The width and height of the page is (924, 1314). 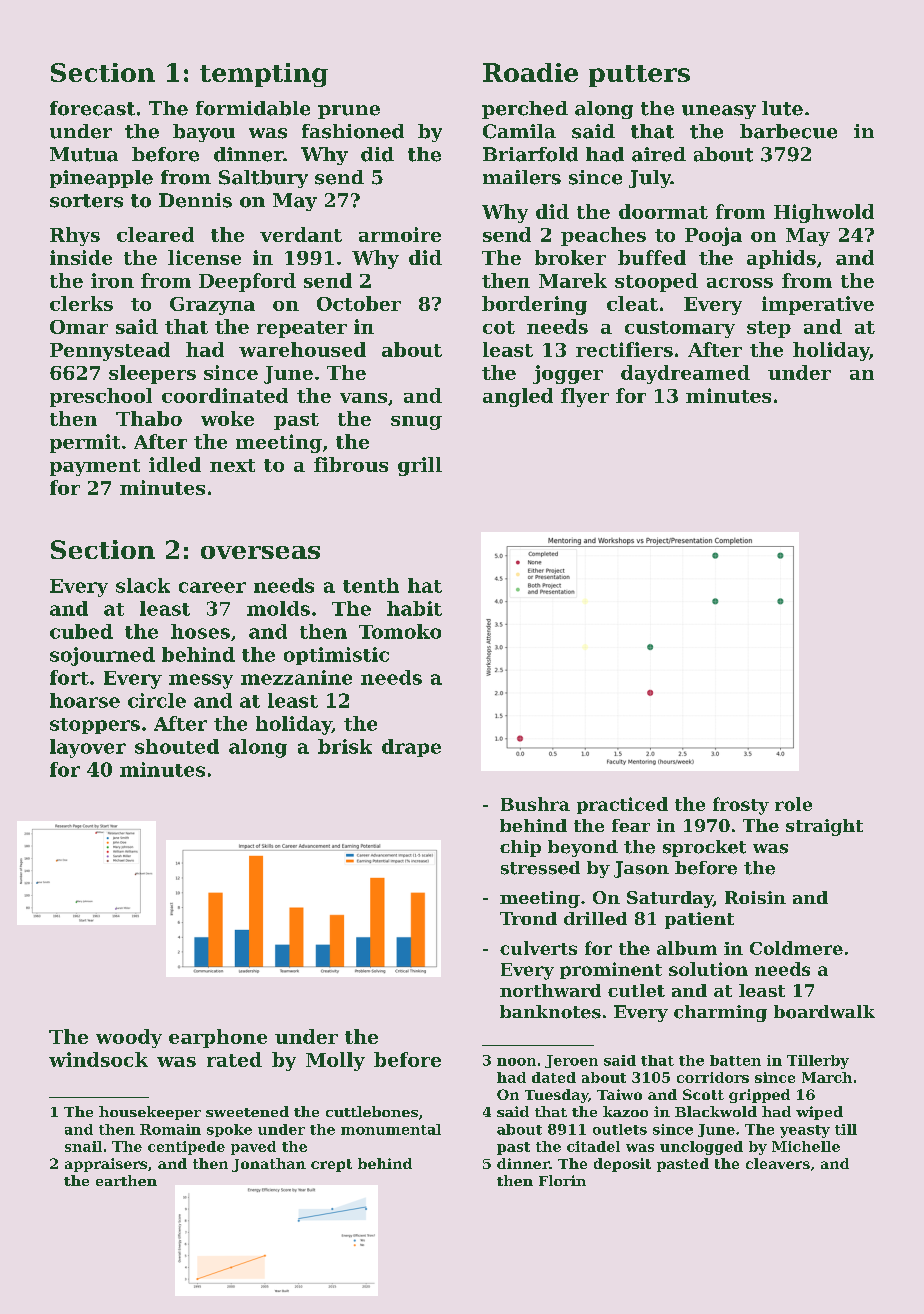 I want to click on brisk, so click(x=345, y=746).
